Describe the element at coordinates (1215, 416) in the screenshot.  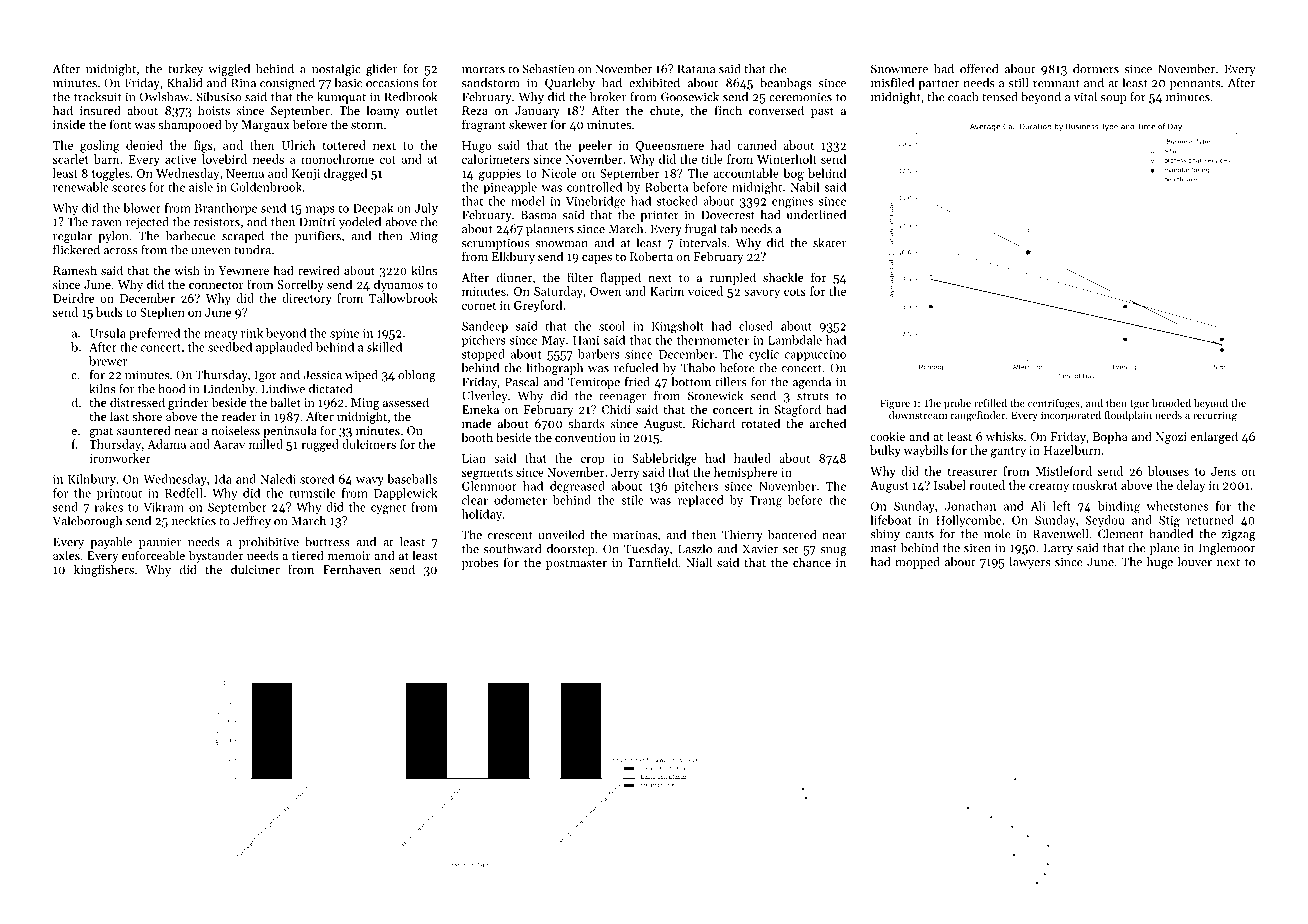
I see `recurring` at that location.
